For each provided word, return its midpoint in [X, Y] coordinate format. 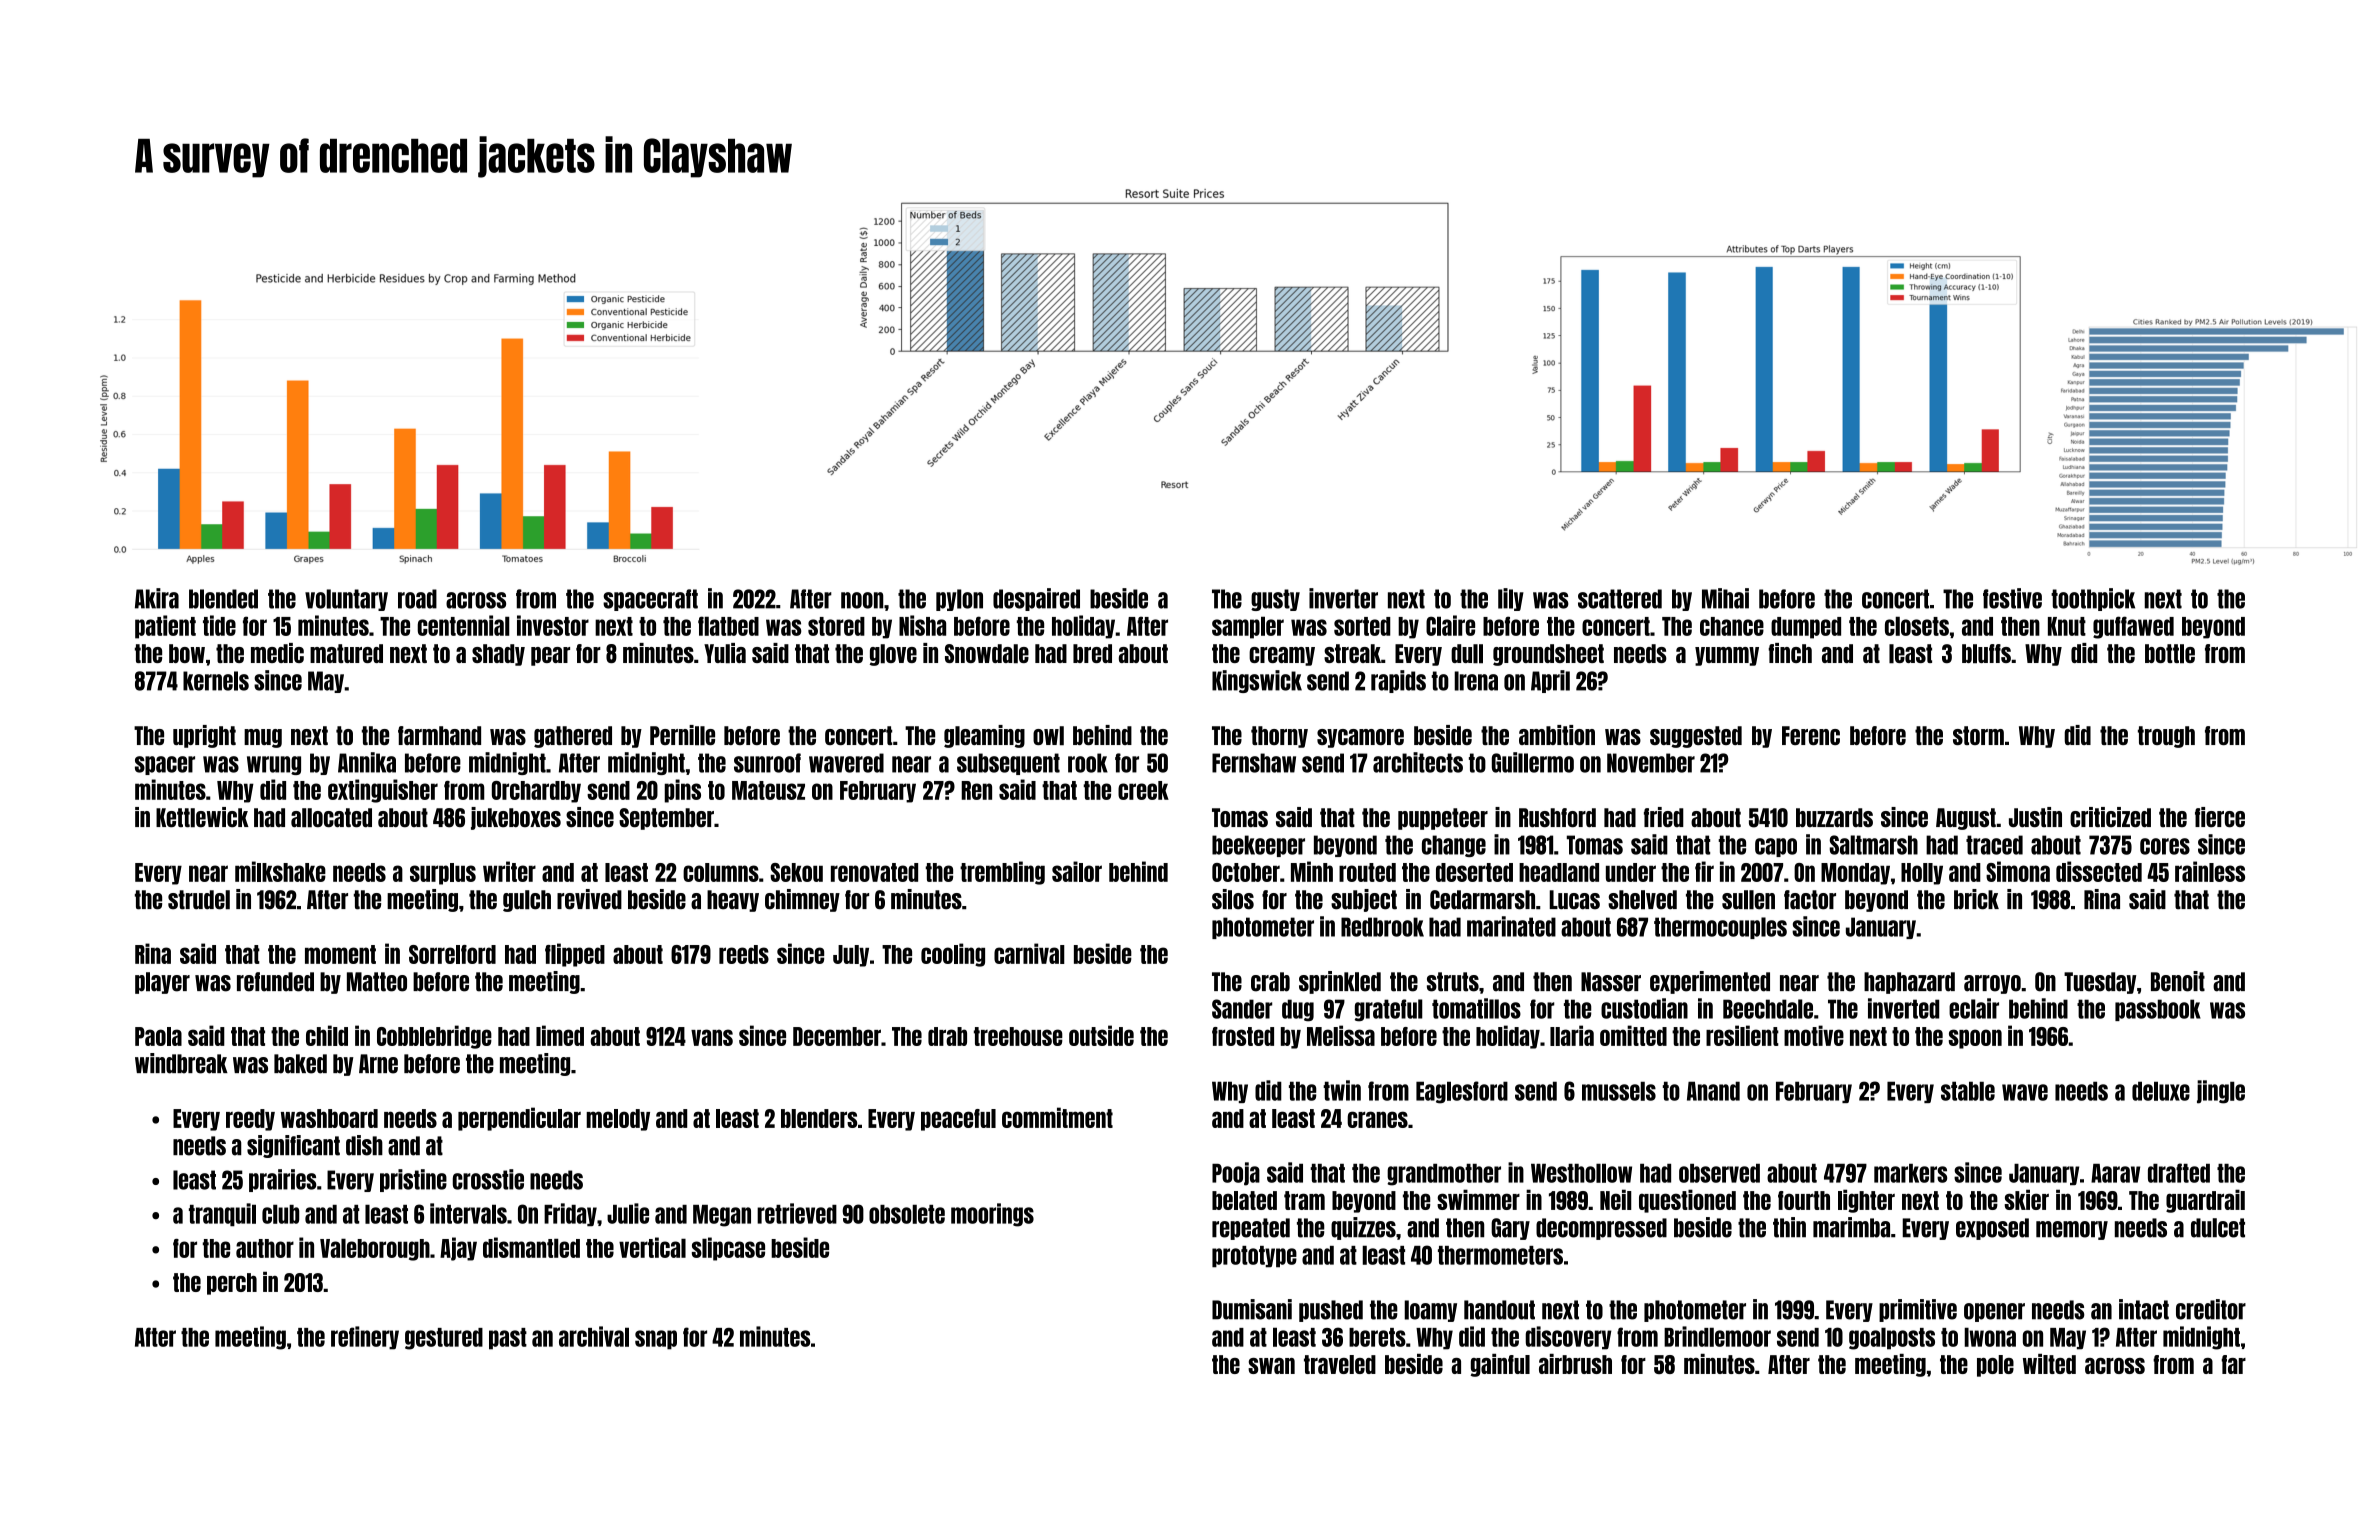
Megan [722, 1216]
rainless [2210, 871]
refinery [365, 1338]
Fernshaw [1254, 763]
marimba [1851, 1227]
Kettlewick [202, 817]
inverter [1343, 598]
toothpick [2093, 599]
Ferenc [1811, 735]
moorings [992, 1215]
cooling [953, 955]
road [417, 599]
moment [340, 954]
